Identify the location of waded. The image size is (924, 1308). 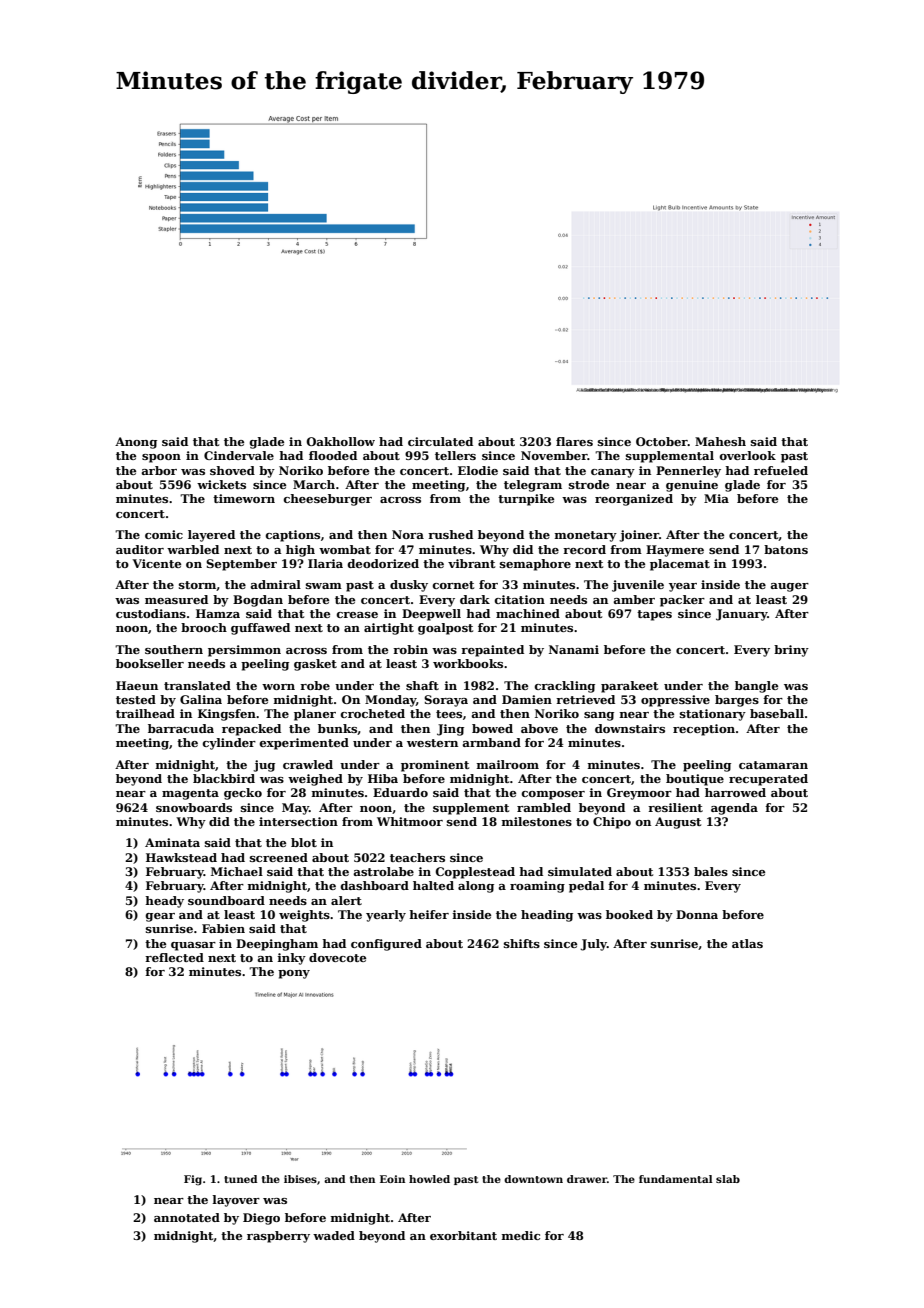
(334, 1235).
